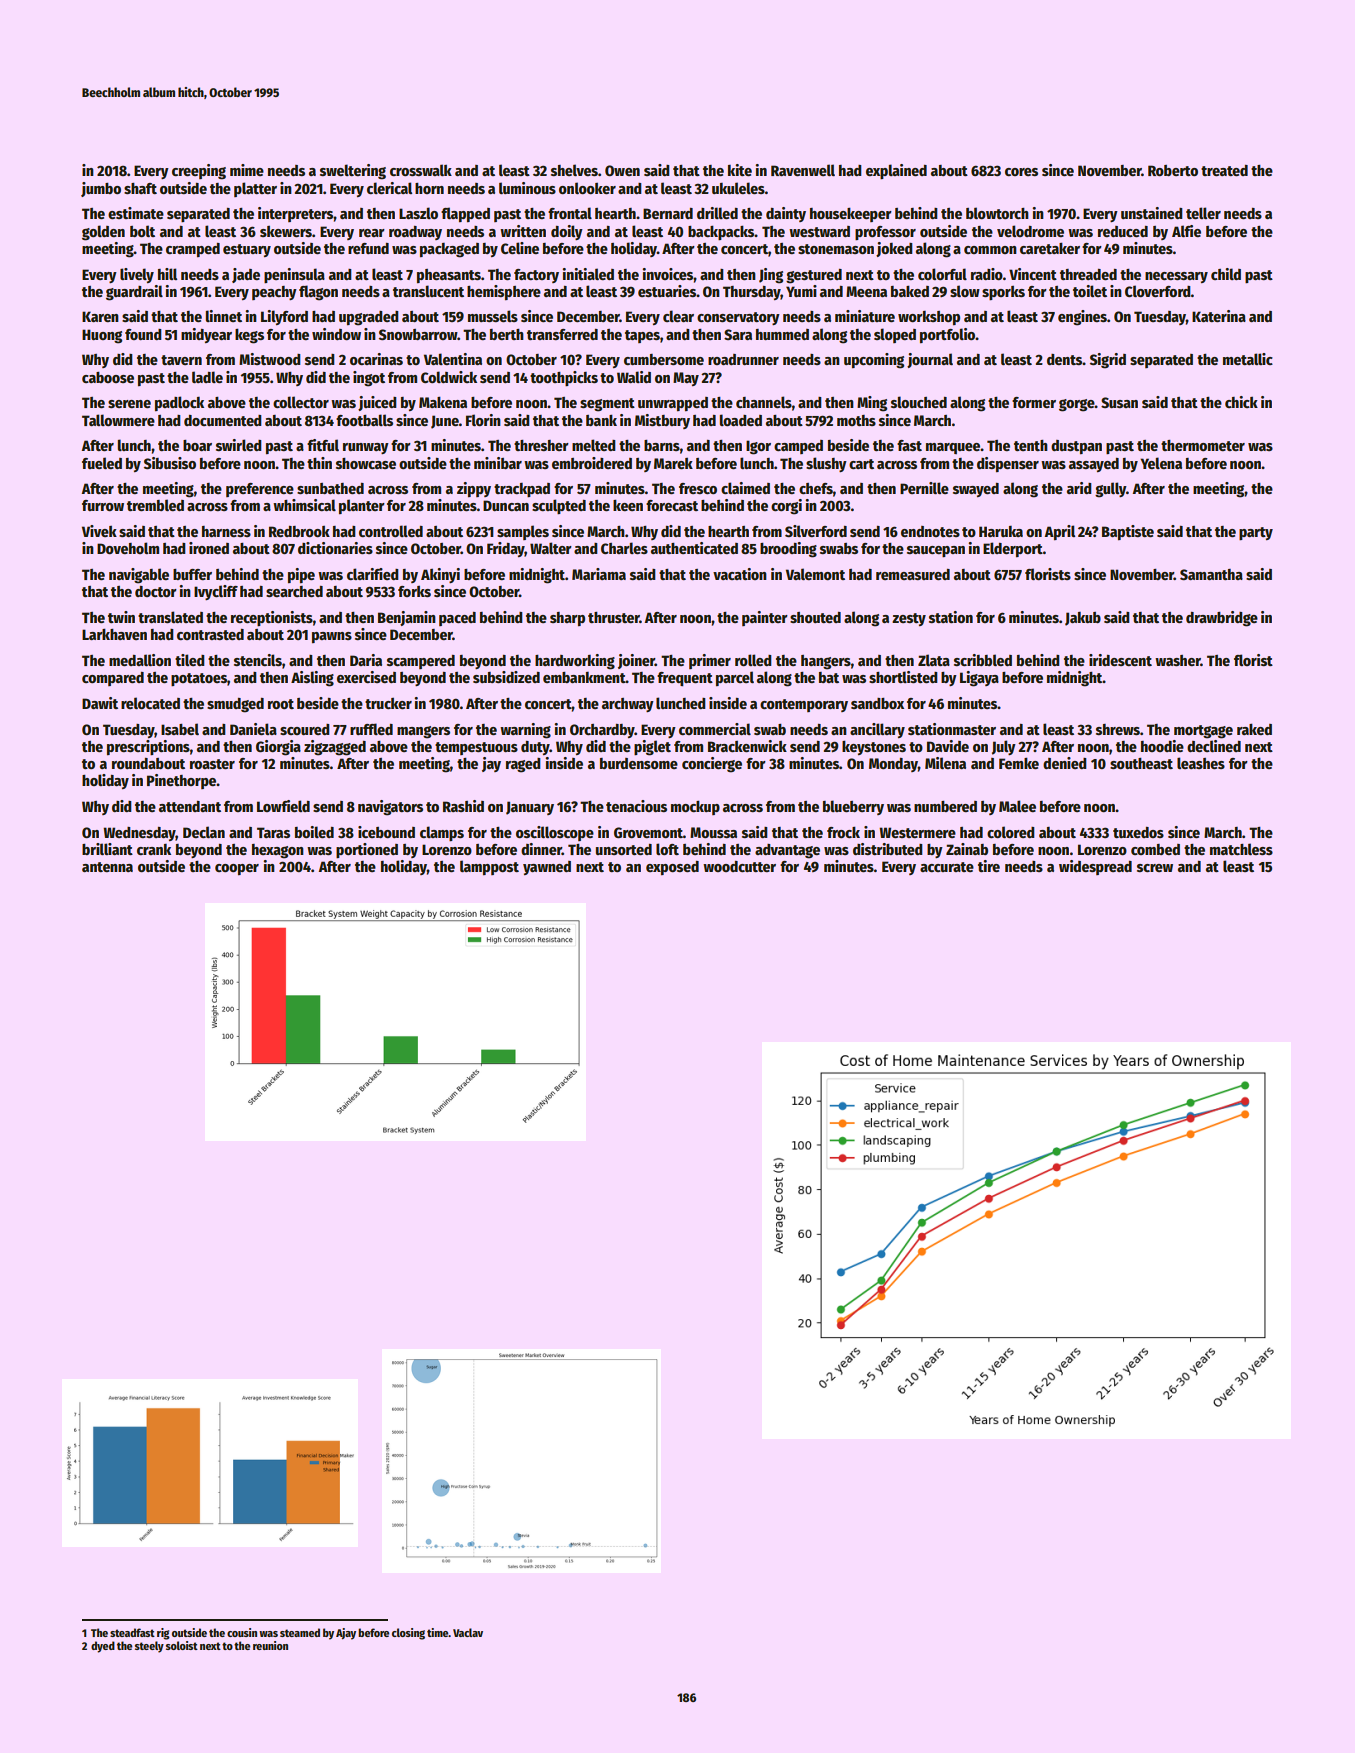 The height and width of the screenshot is (1753, 1355). I want to click on woodcutter, so click(739, 866).
